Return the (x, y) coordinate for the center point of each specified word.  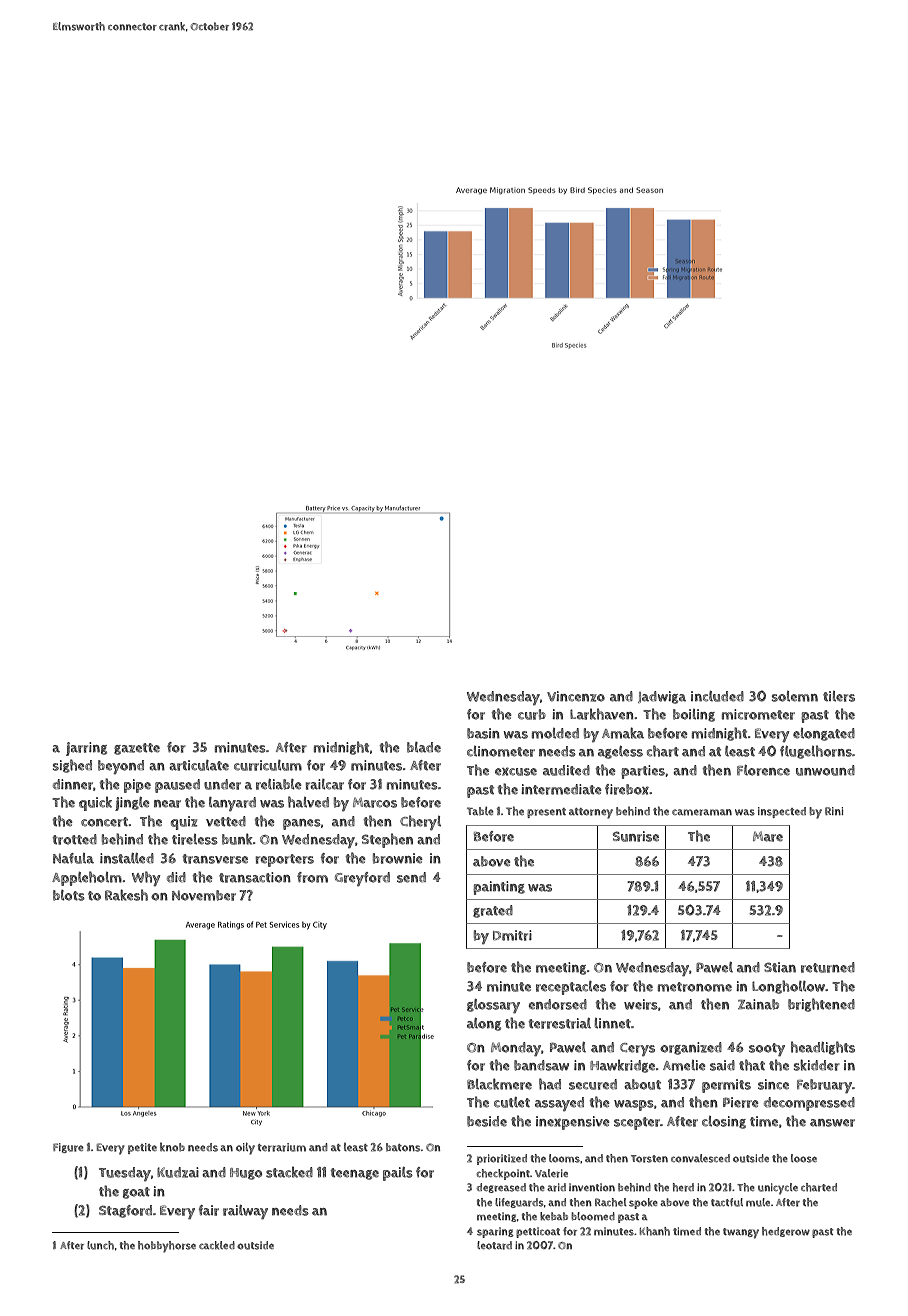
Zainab (758, 1004)
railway (245, 1212)
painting (499, 888)
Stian (780, 967)
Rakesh (126, 895)
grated (493, 911)
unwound (825, 770)
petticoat (538, 1232)
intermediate (561, 789)
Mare (768, 836)
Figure (68, 1148)
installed (127, 858)
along (484, 1024)
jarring (86, 749)
